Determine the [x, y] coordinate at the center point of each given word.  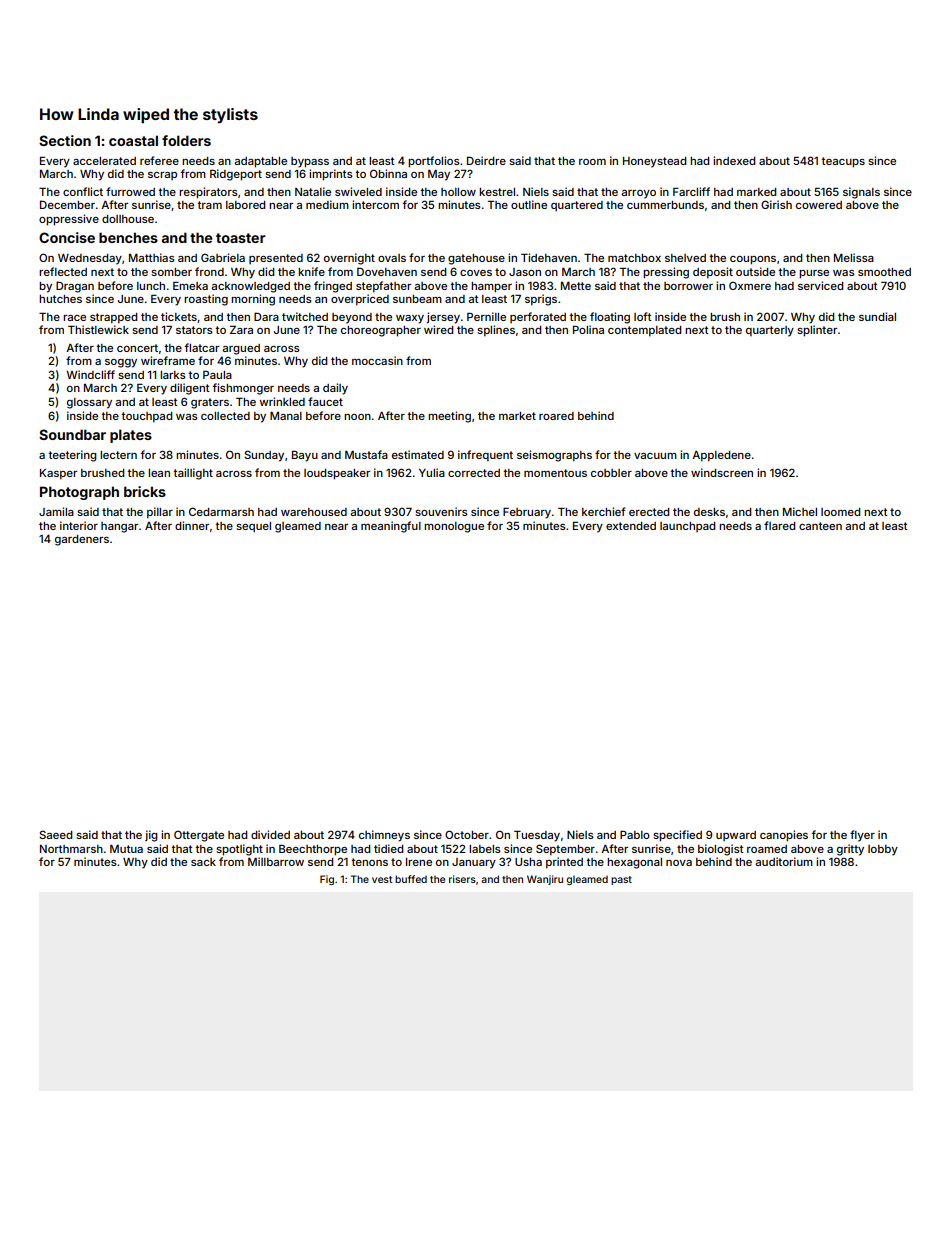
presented [276, 259]
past [621, 880]
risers [462, 879]
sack [203, 862]
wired [438, 329]
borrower [688, 286]
